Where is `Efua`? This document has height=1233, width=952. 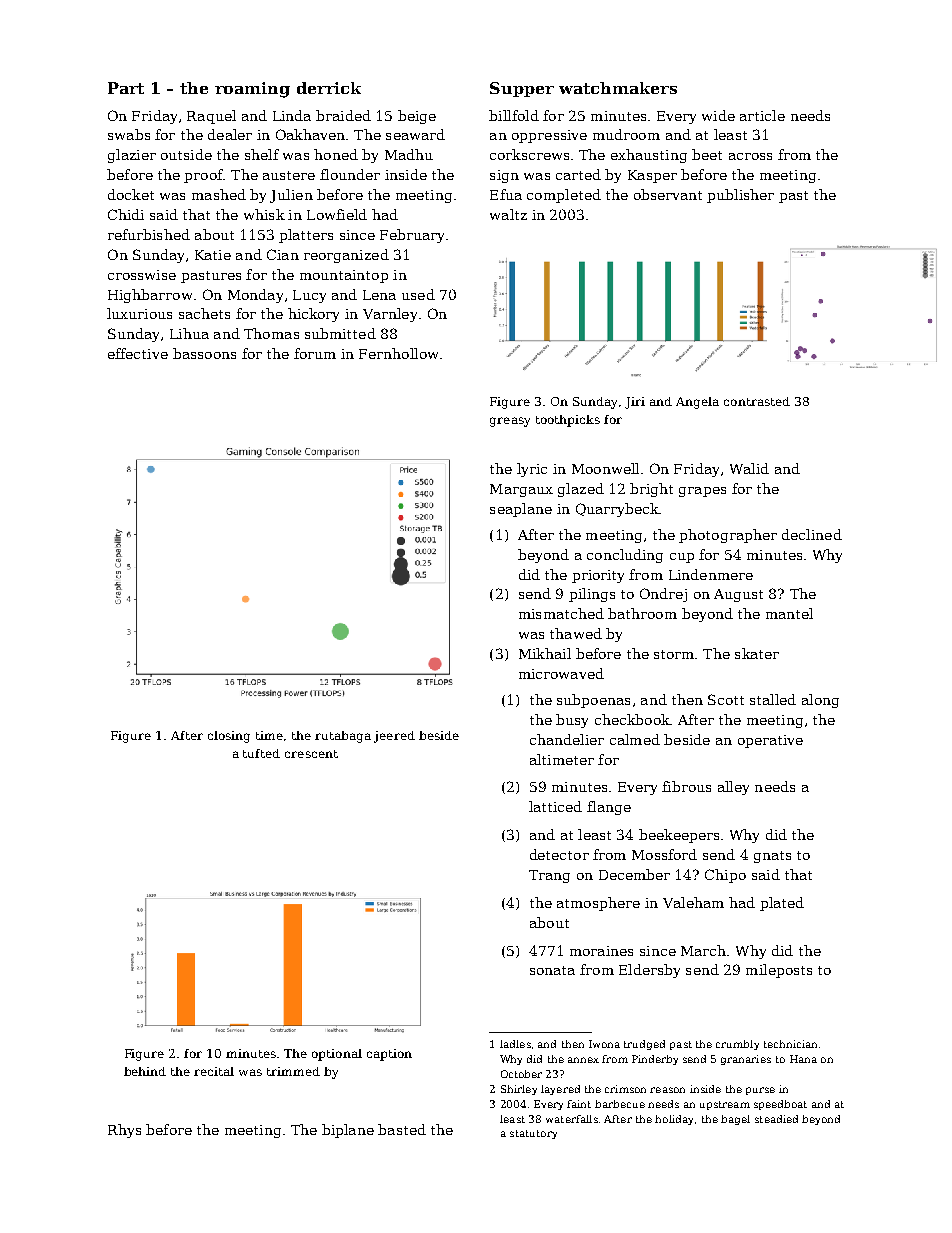
Efua is located at coordinates (506, 194).
